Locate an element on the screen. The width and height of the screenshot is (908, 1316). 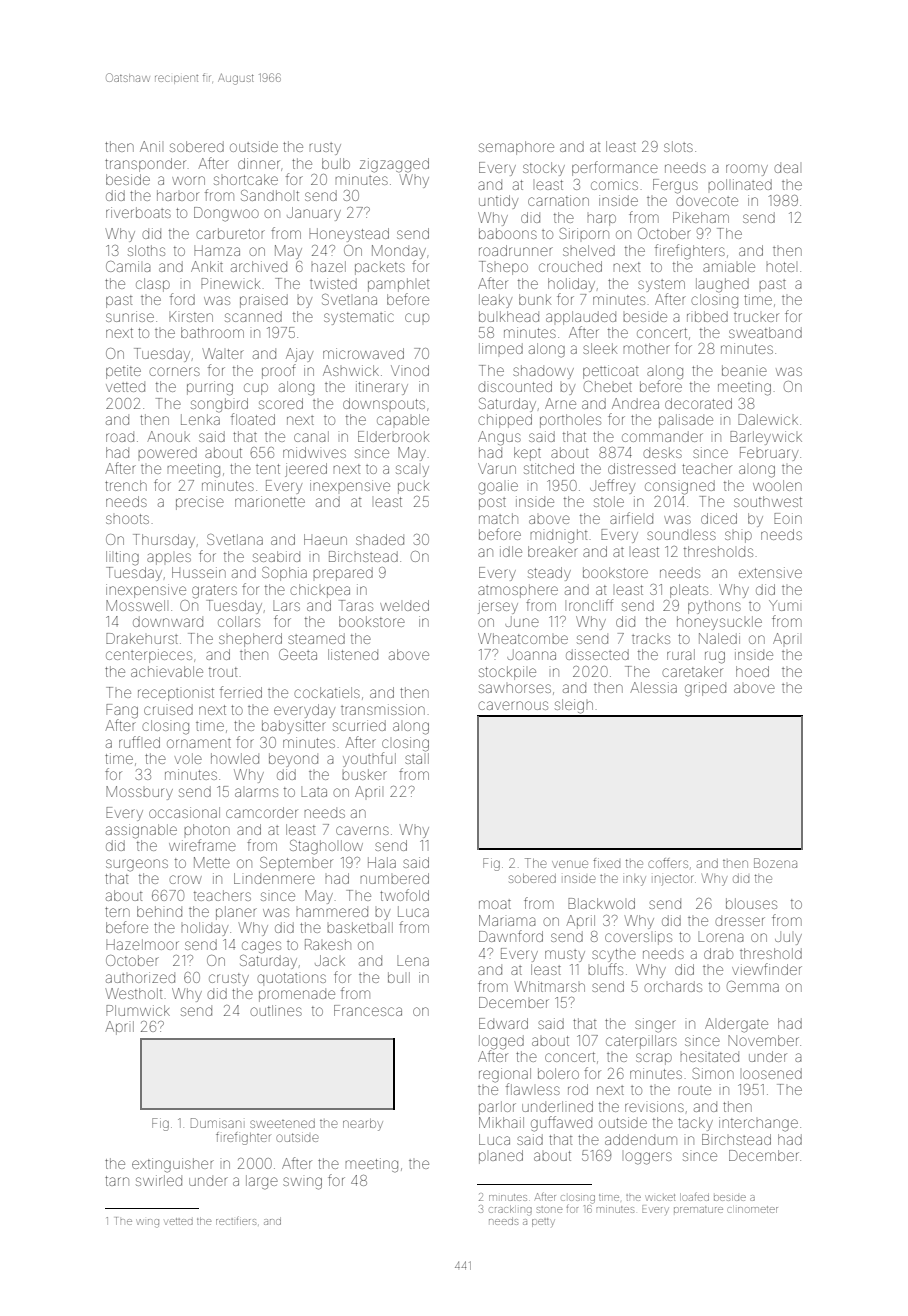
transmission is located at coordinates (383, 709).
